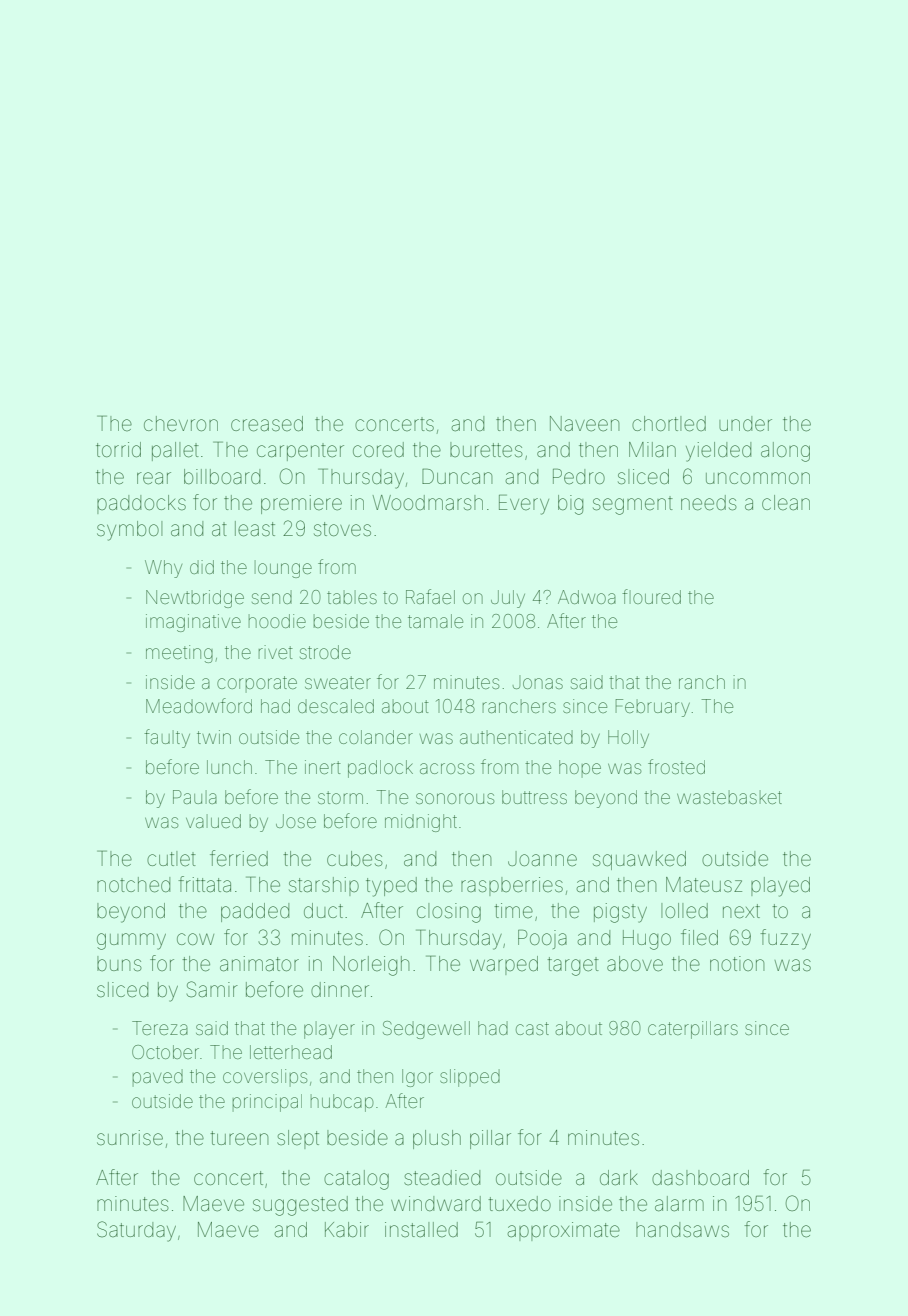  I want to click on coverslips, so click(265, 1077).
